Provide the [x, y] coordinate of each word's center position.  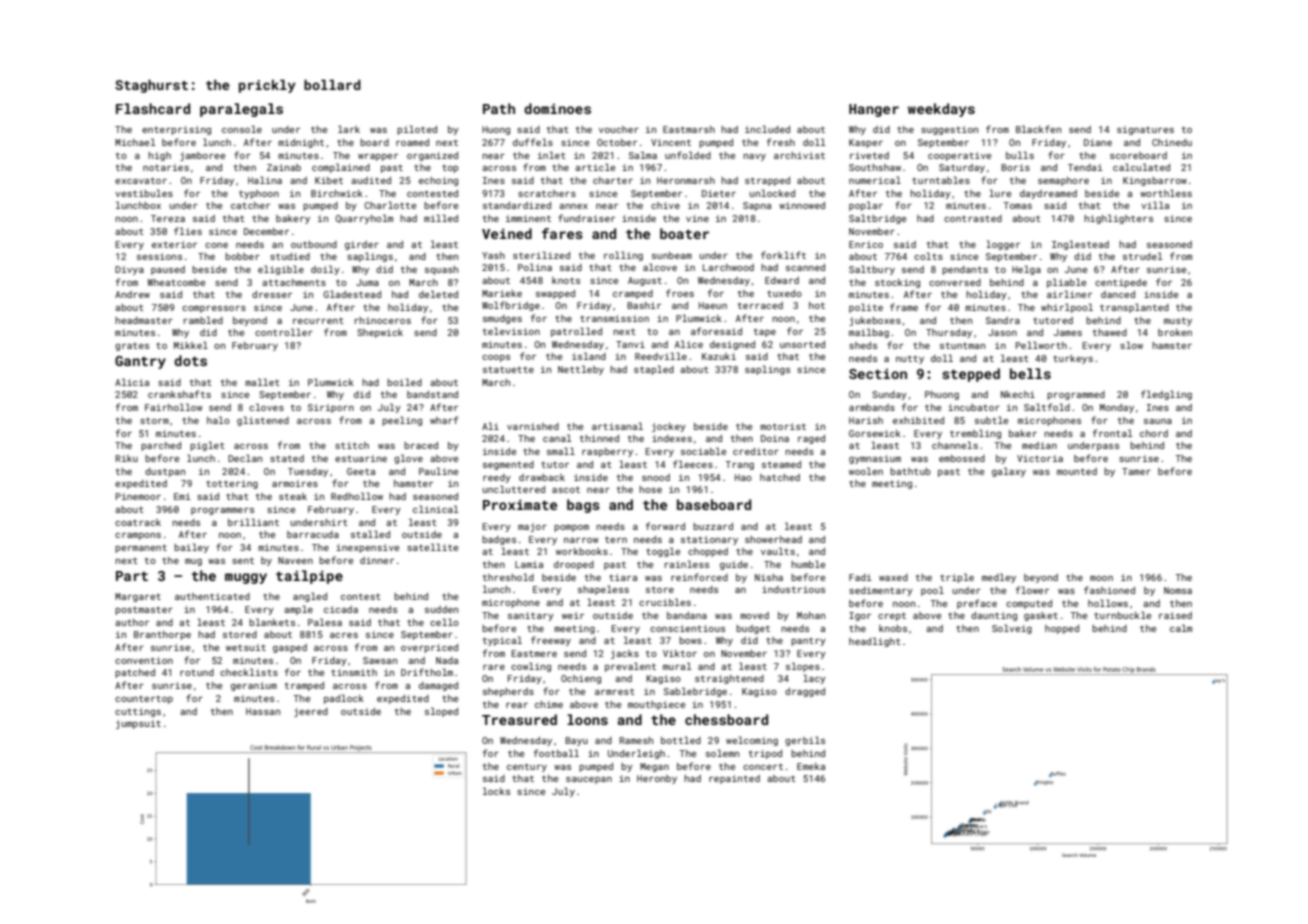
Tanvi [630, 344]
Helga [1026, 270]
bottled [681, 740]
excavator [141, 180]
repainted [734, 779]
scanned [805, 267]
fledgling [1166, 395]
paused [168, 270]
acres [344, 635]
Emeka [811, 766]
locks [496, 791]
